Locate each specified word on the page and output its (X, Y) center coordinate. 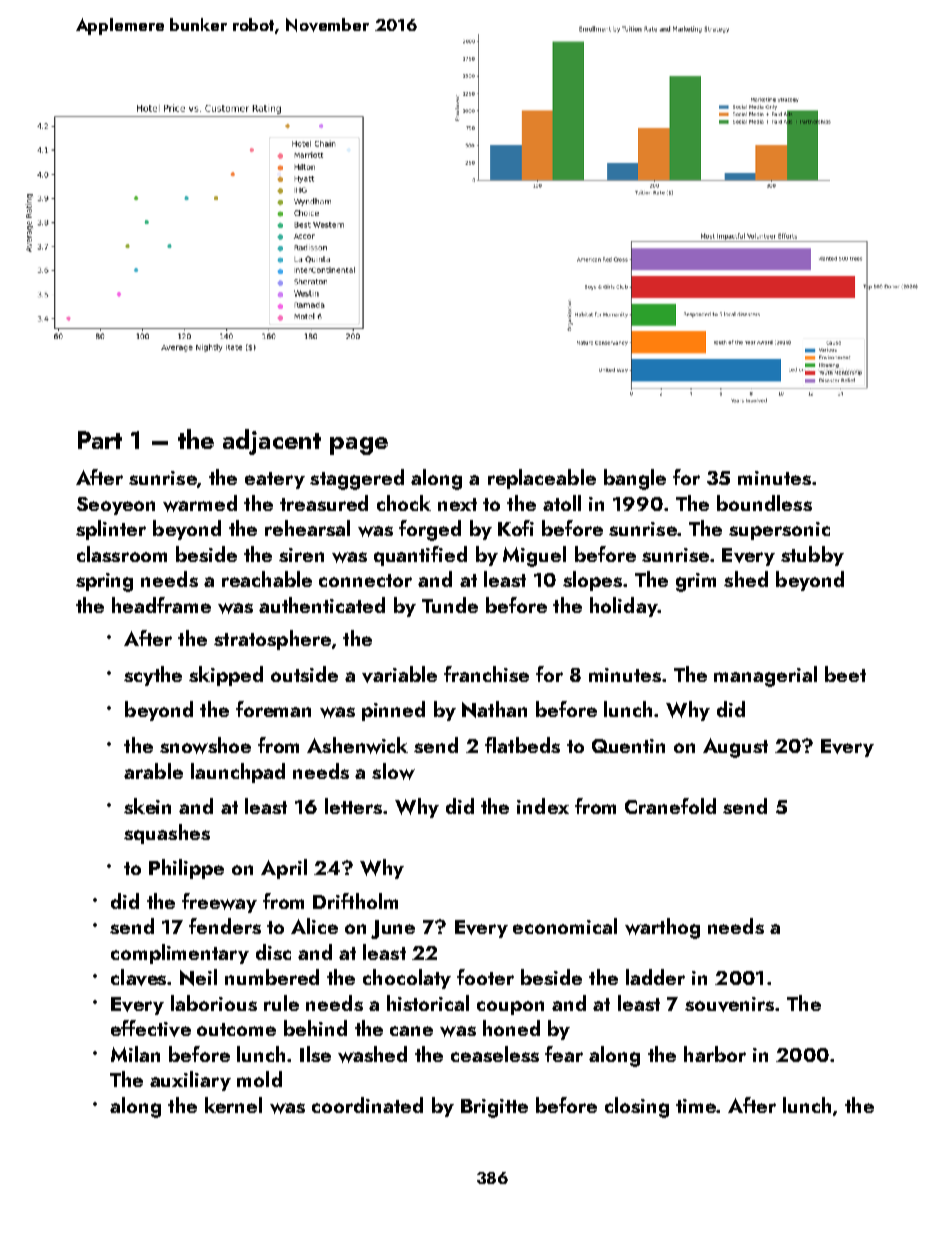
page (359, 446)
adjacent (272, 442)
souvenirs (729, 1004)
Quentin (628, 746)
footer (485, 977)
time (696, 1106)
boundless (764, 503)
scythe (153, 676)
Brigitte (494, 1108)
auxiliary (190, 1081)
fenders (225, 926)
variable (399, 674)
